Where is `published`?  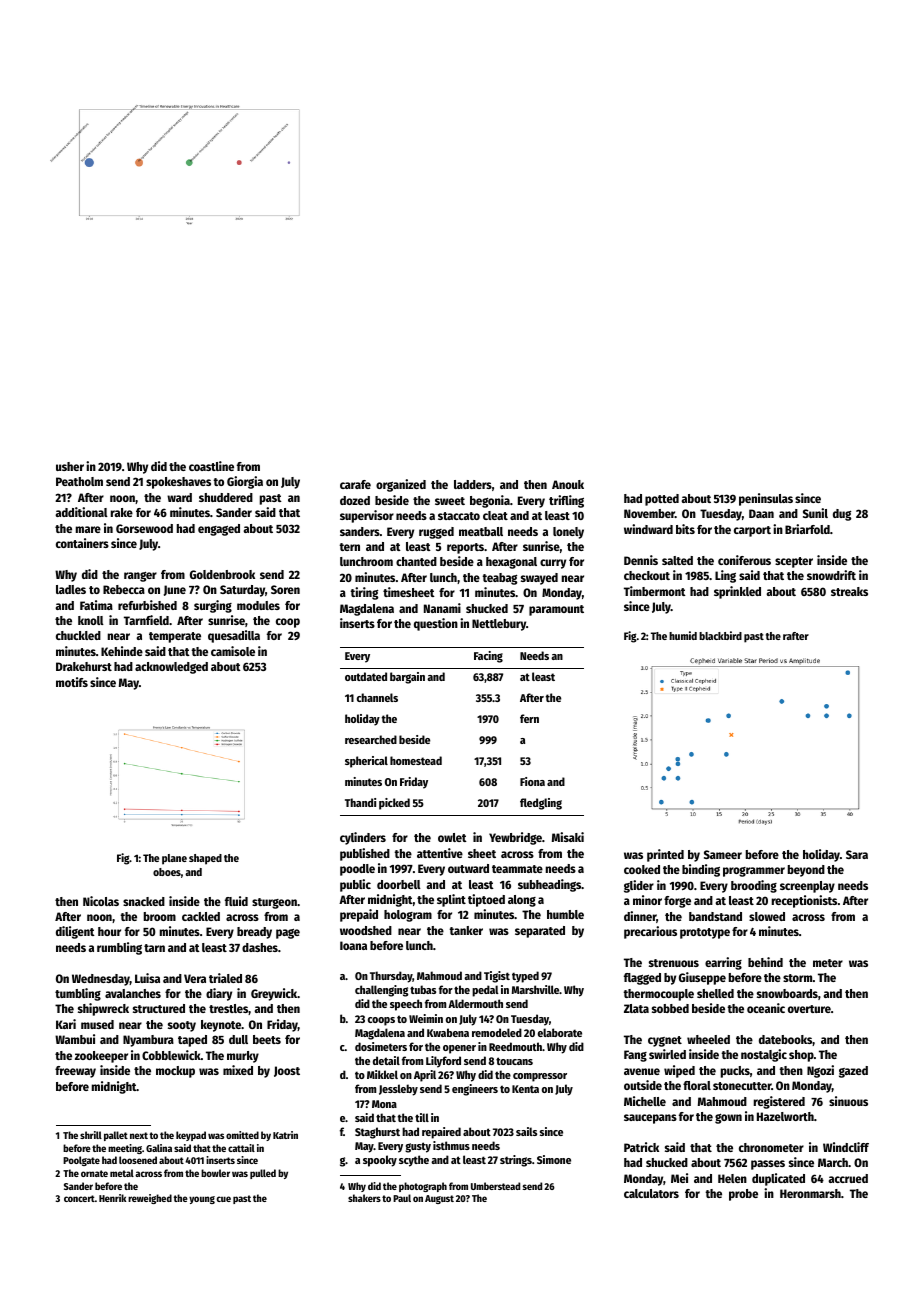
published is located at coordinates (365, 854).
